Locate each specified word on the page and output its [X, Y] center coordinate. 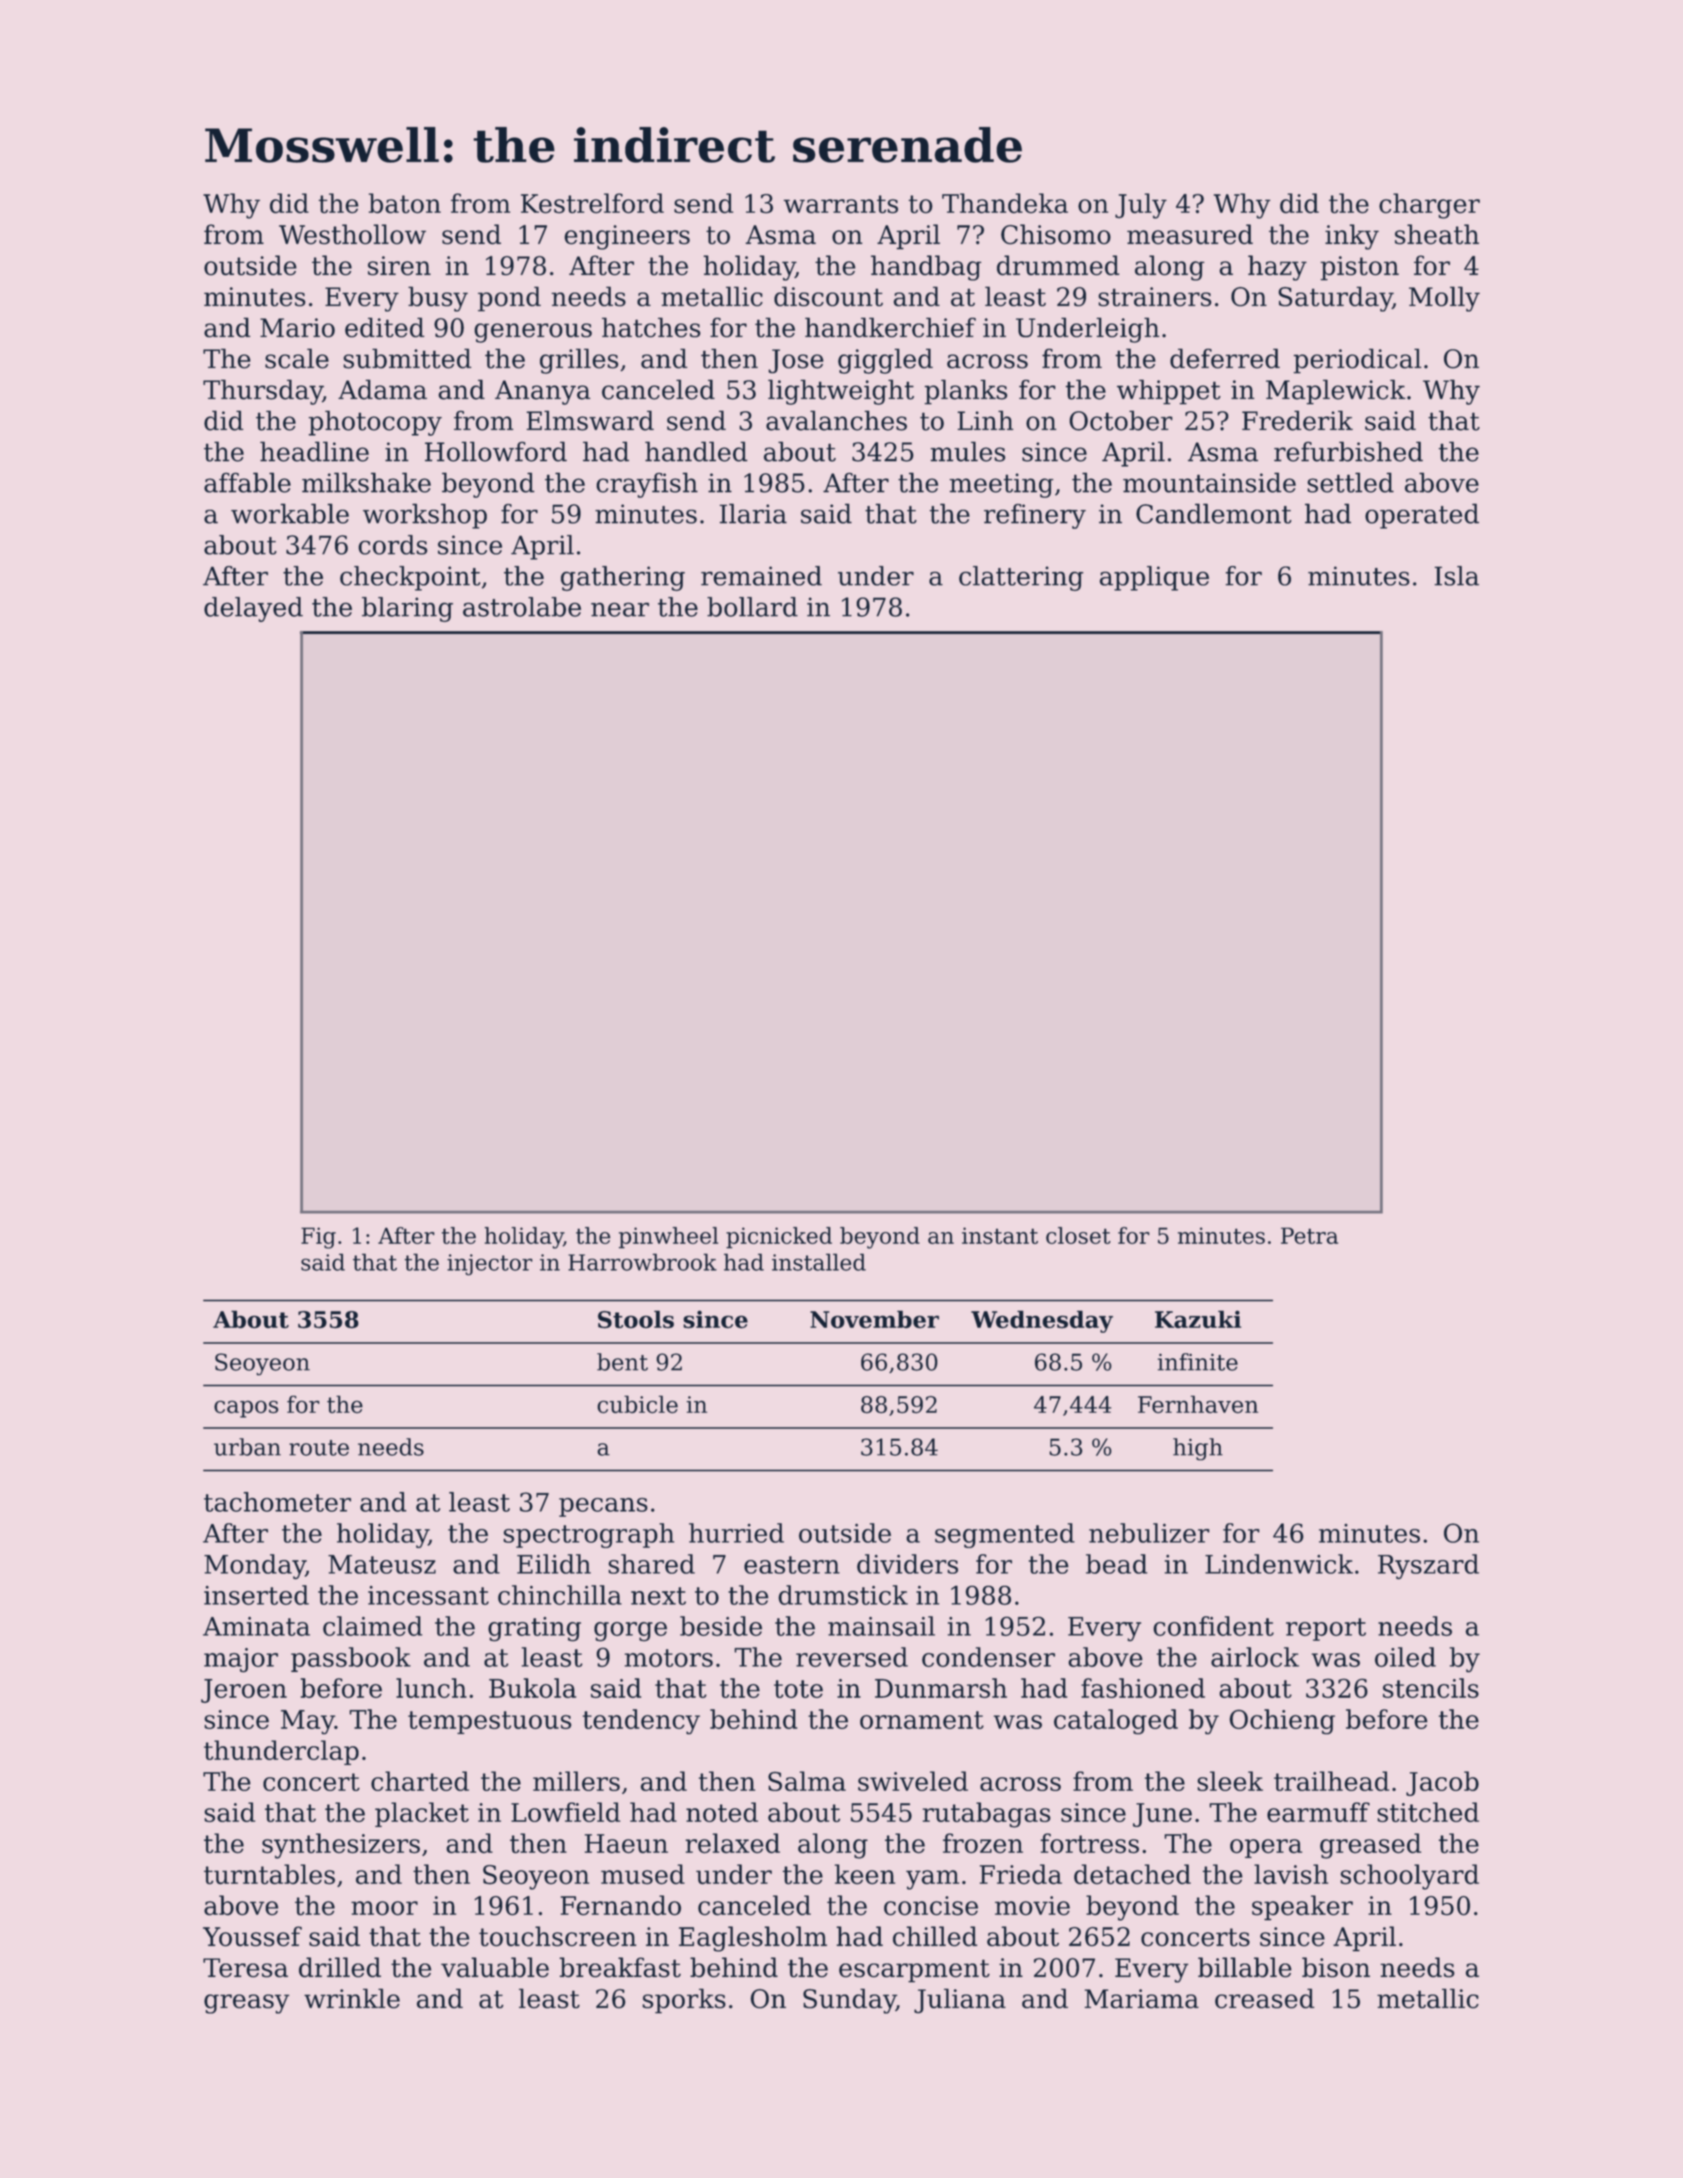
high [1198, 1449]
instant [1000, 1235]
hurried [736, 1533]
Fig [318, 1238]
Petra [1309, 1235]
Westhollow [352, 234]
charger [1429, 206]
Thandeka [1005, 203]
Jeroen [244, 1691]
